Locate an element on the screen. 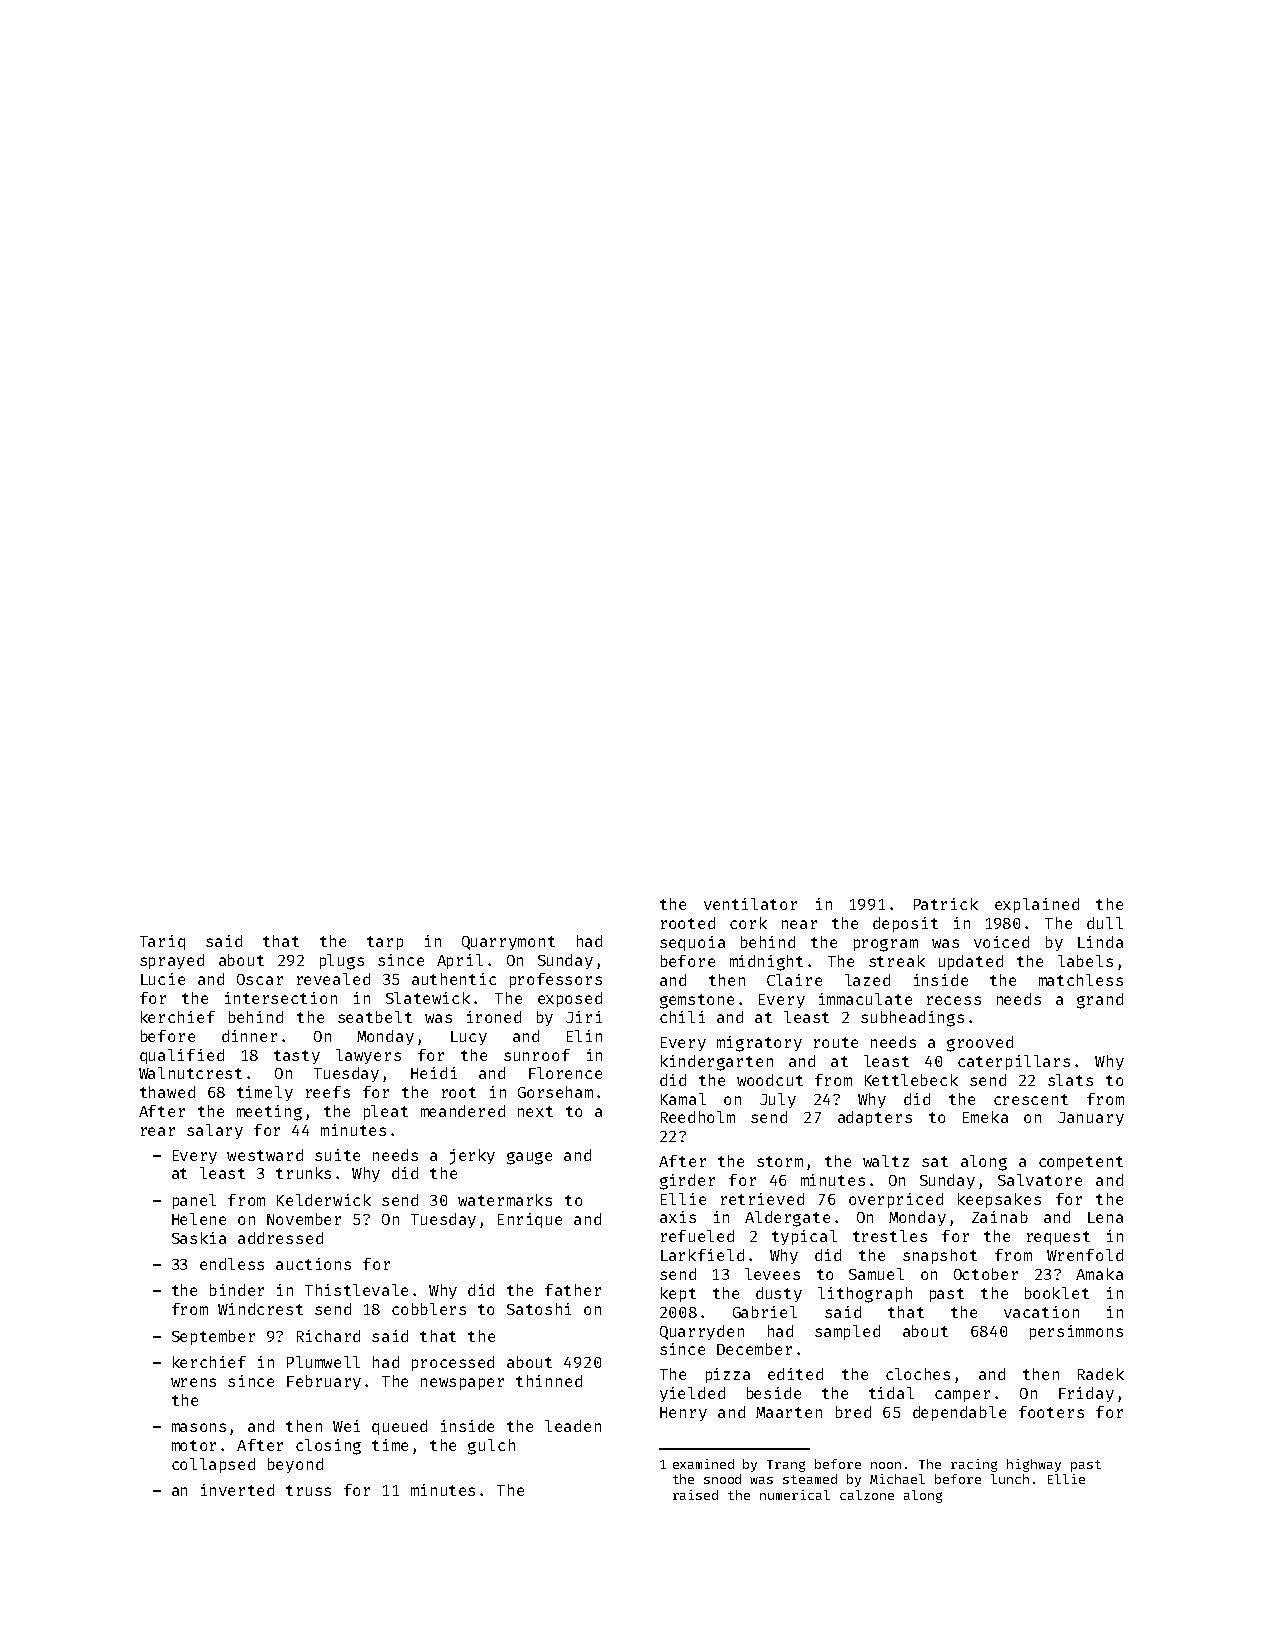 The width and height of the screenshot is (1263, 1634). Plumwell is located at coordinates (323, 1362).
